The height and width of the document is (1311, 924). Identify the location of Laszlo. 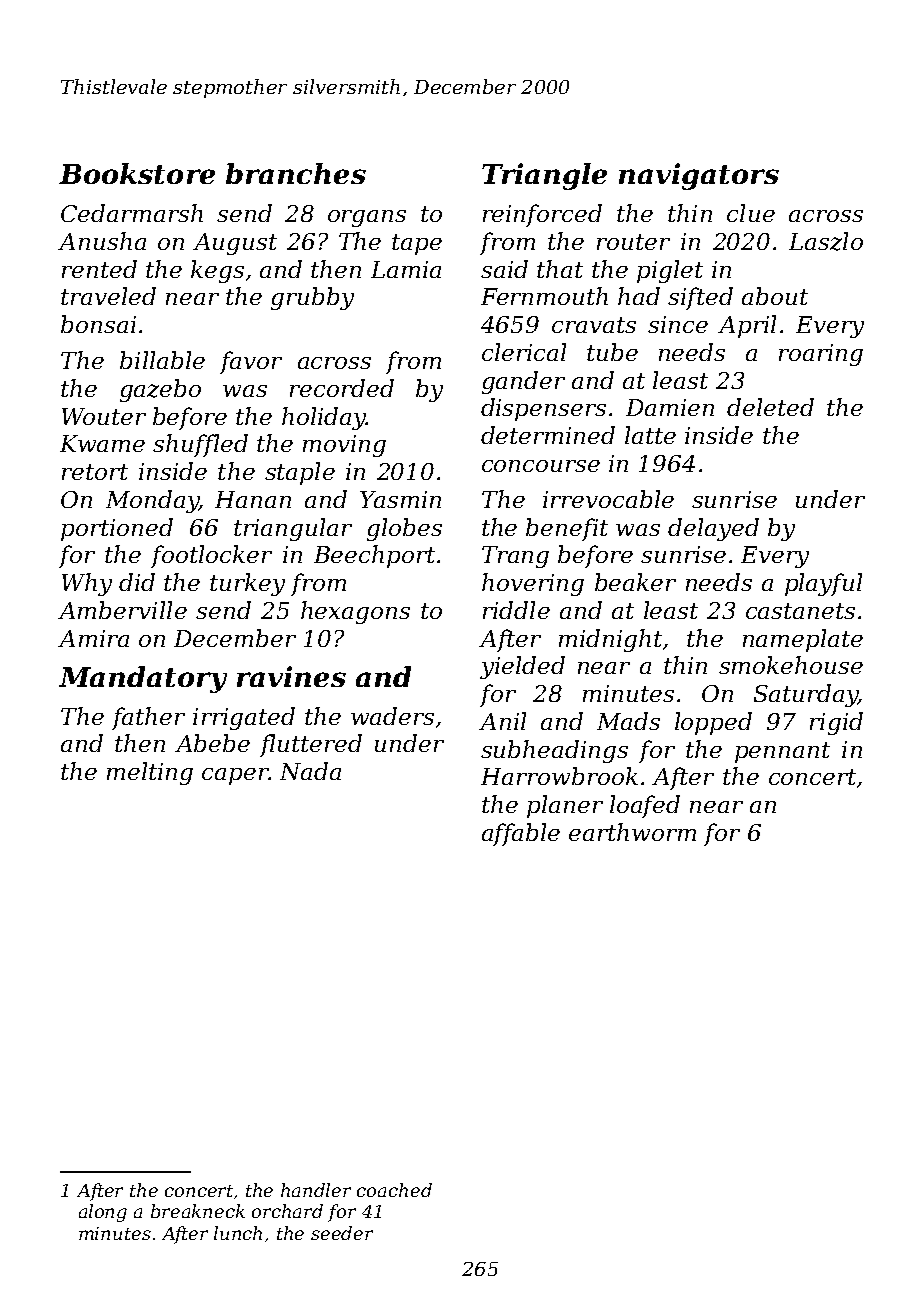
(826, 241).
